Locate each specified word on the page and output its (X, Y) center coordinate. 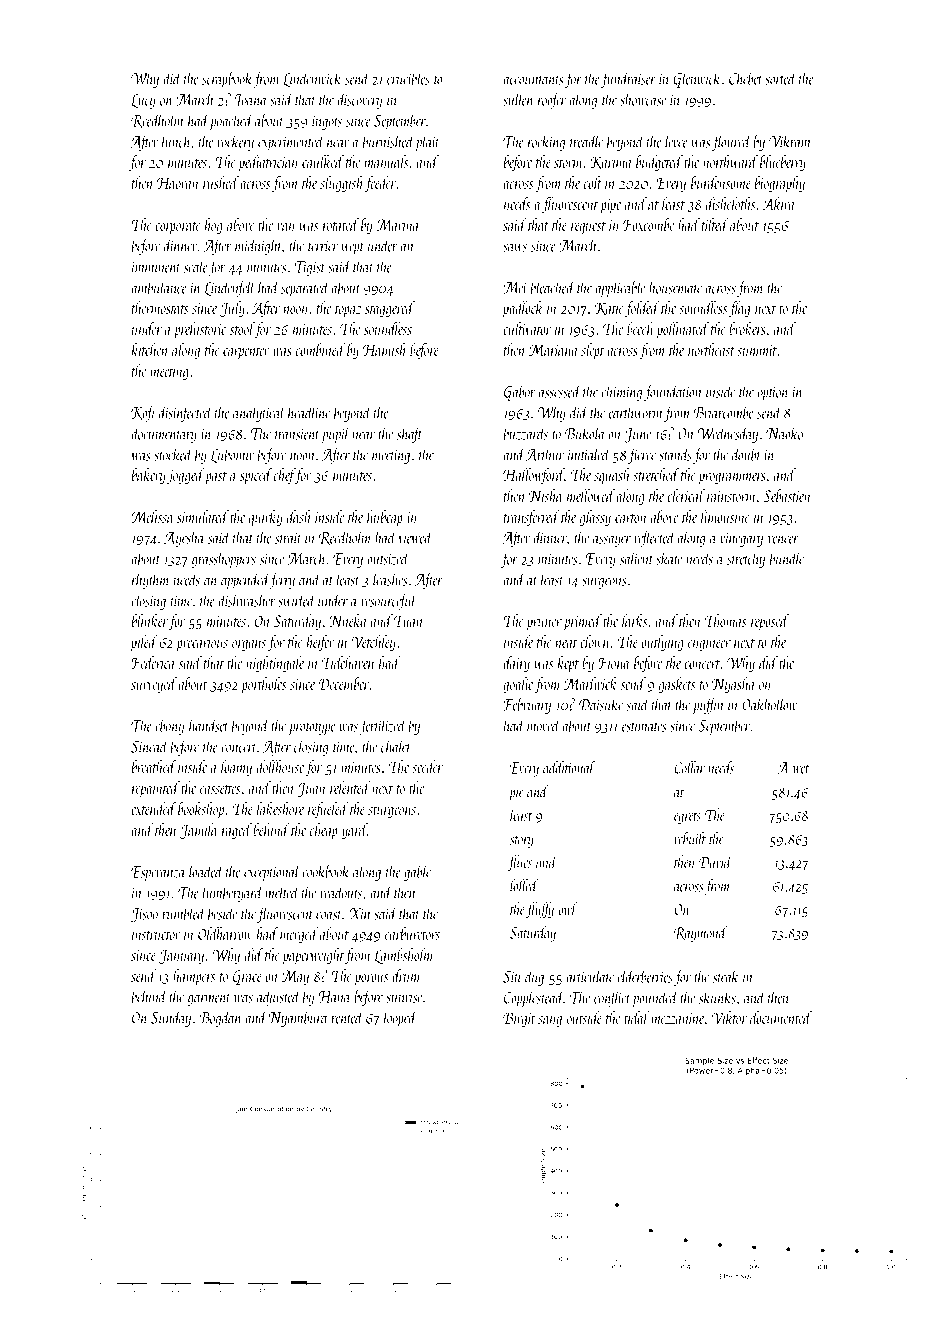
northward (730, 161)
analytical (259, 413)
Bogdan (220, 1018)
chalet (396, 746)
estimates (644, 726)
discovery (359, 100)
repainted (156, 789)
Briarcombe (724, 412)
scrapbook (227, 79)
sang (550, 1022)
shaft (409, 434)
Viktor (729, 1017)
